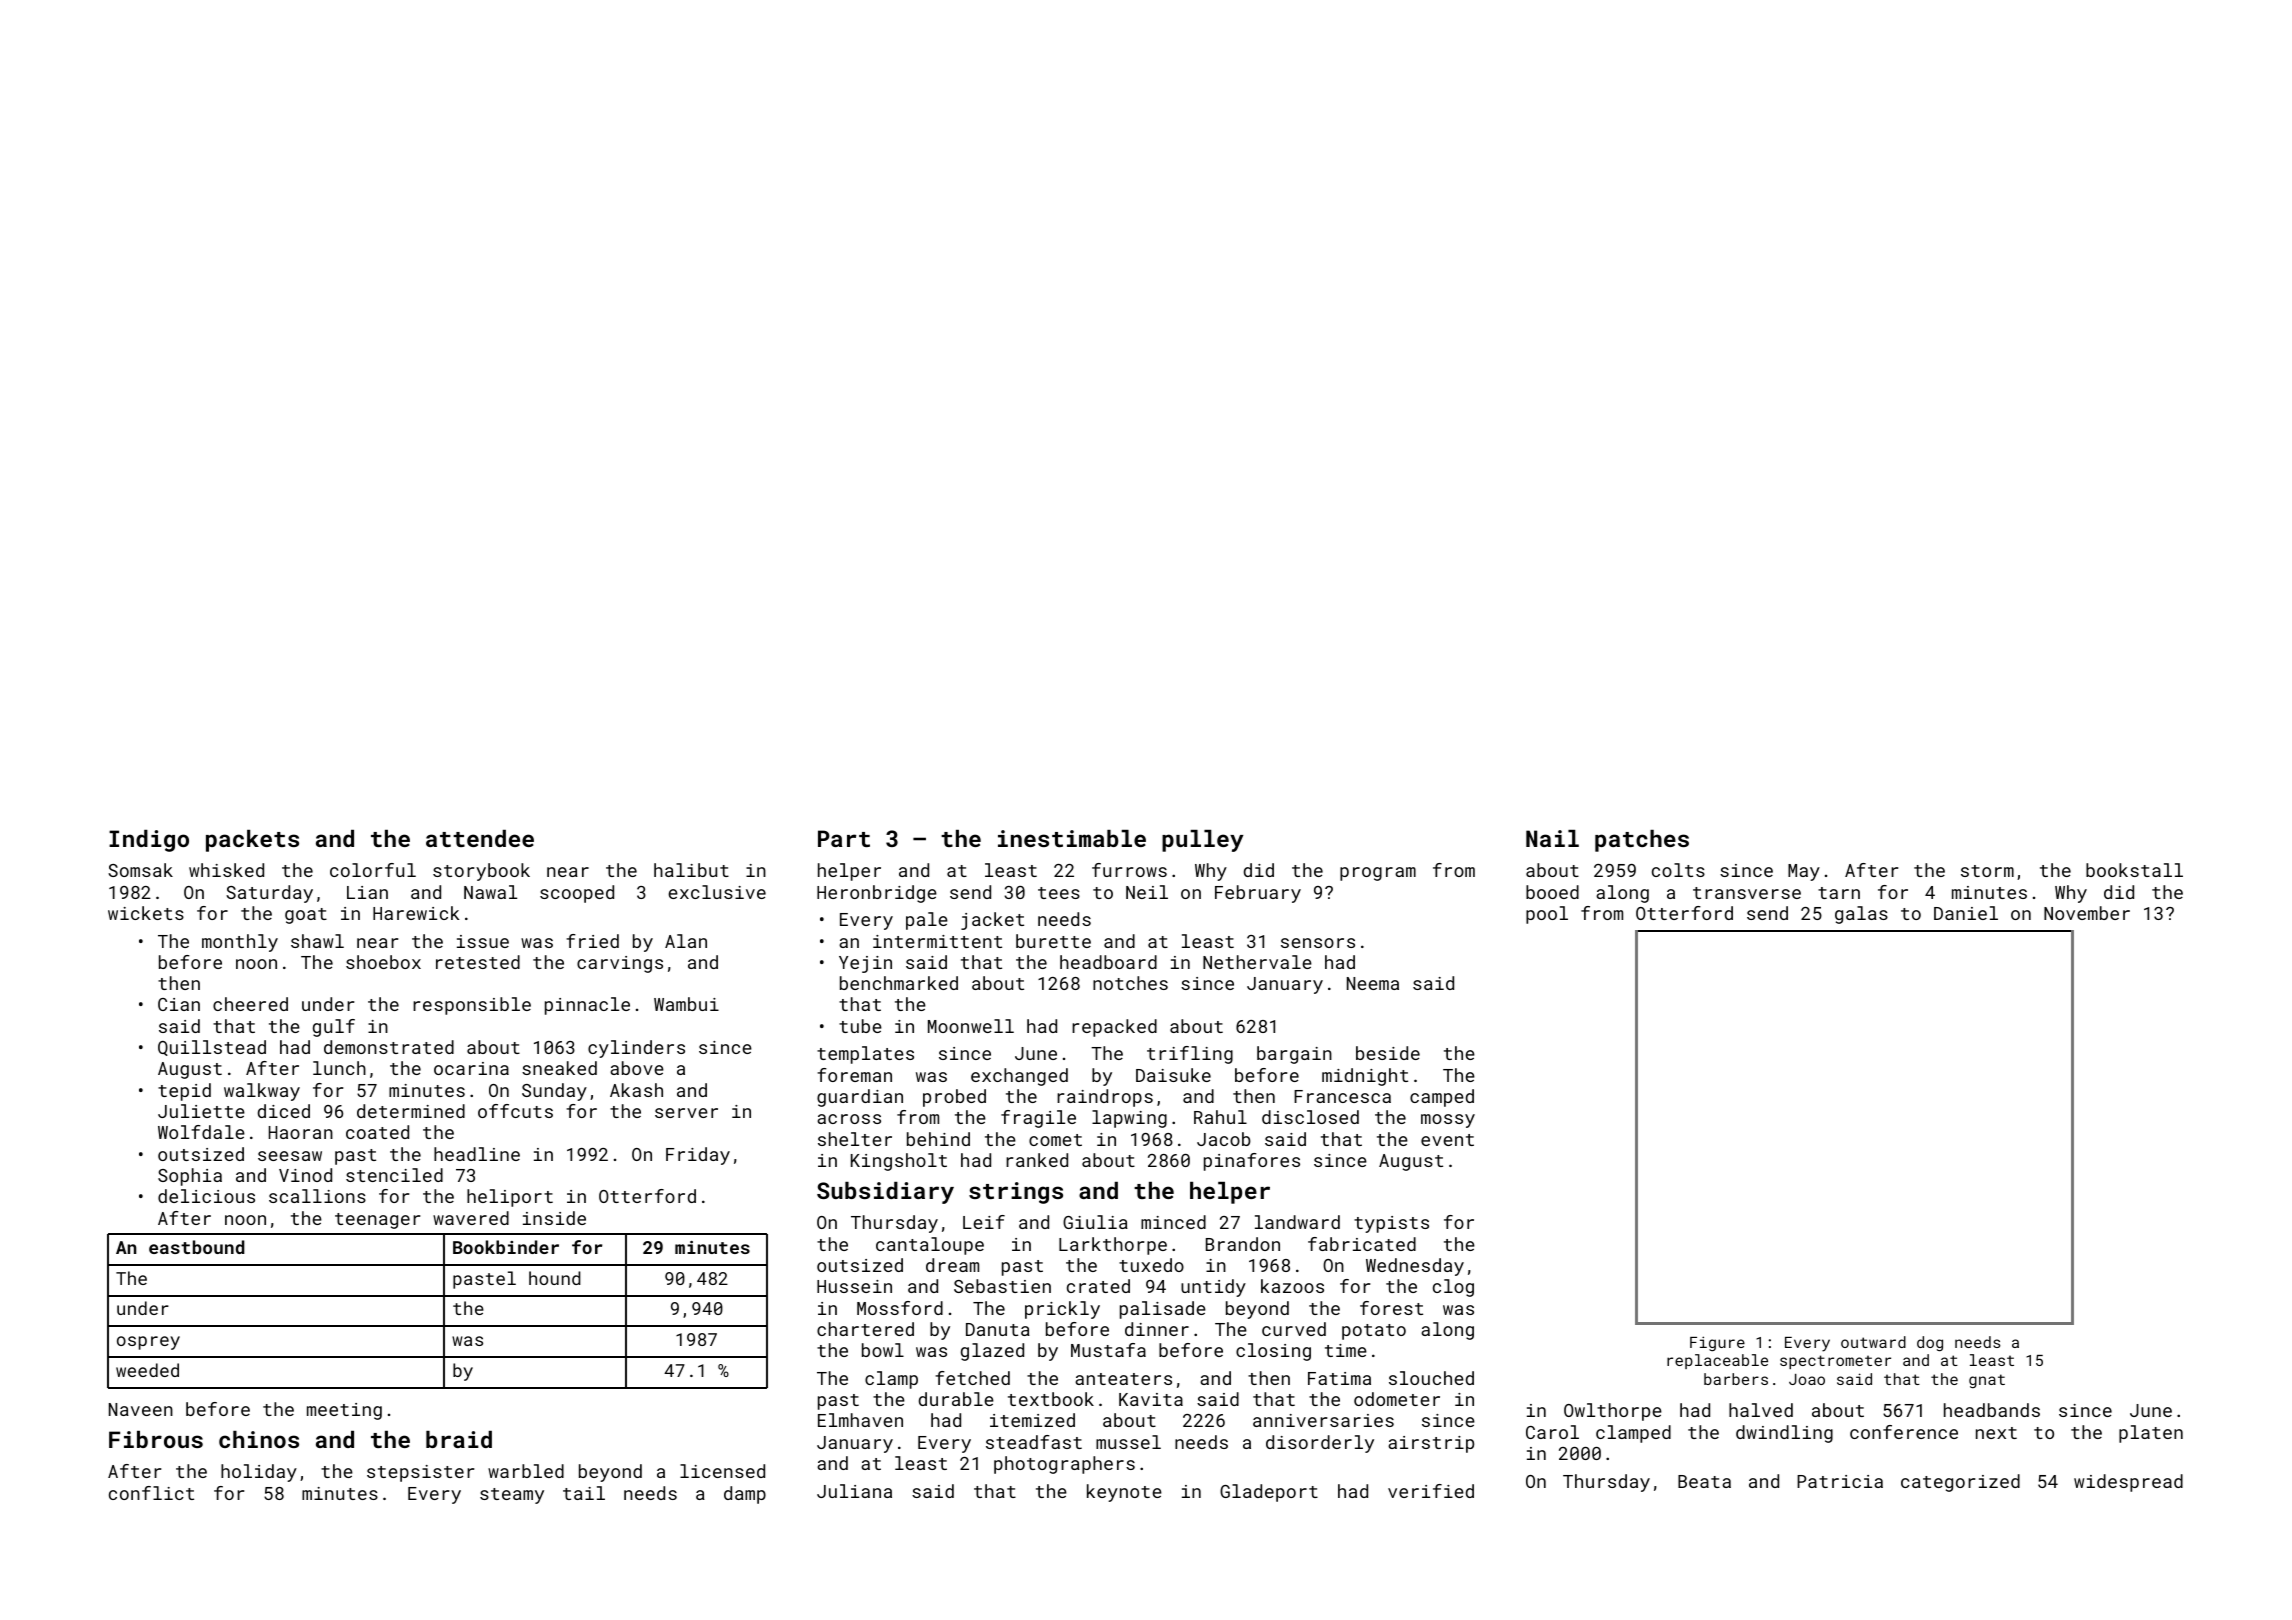  What do you see at coordinates (1129, 1119) in the screenshot?
I see `lapwing` at bounding box center [1129, 1119].
